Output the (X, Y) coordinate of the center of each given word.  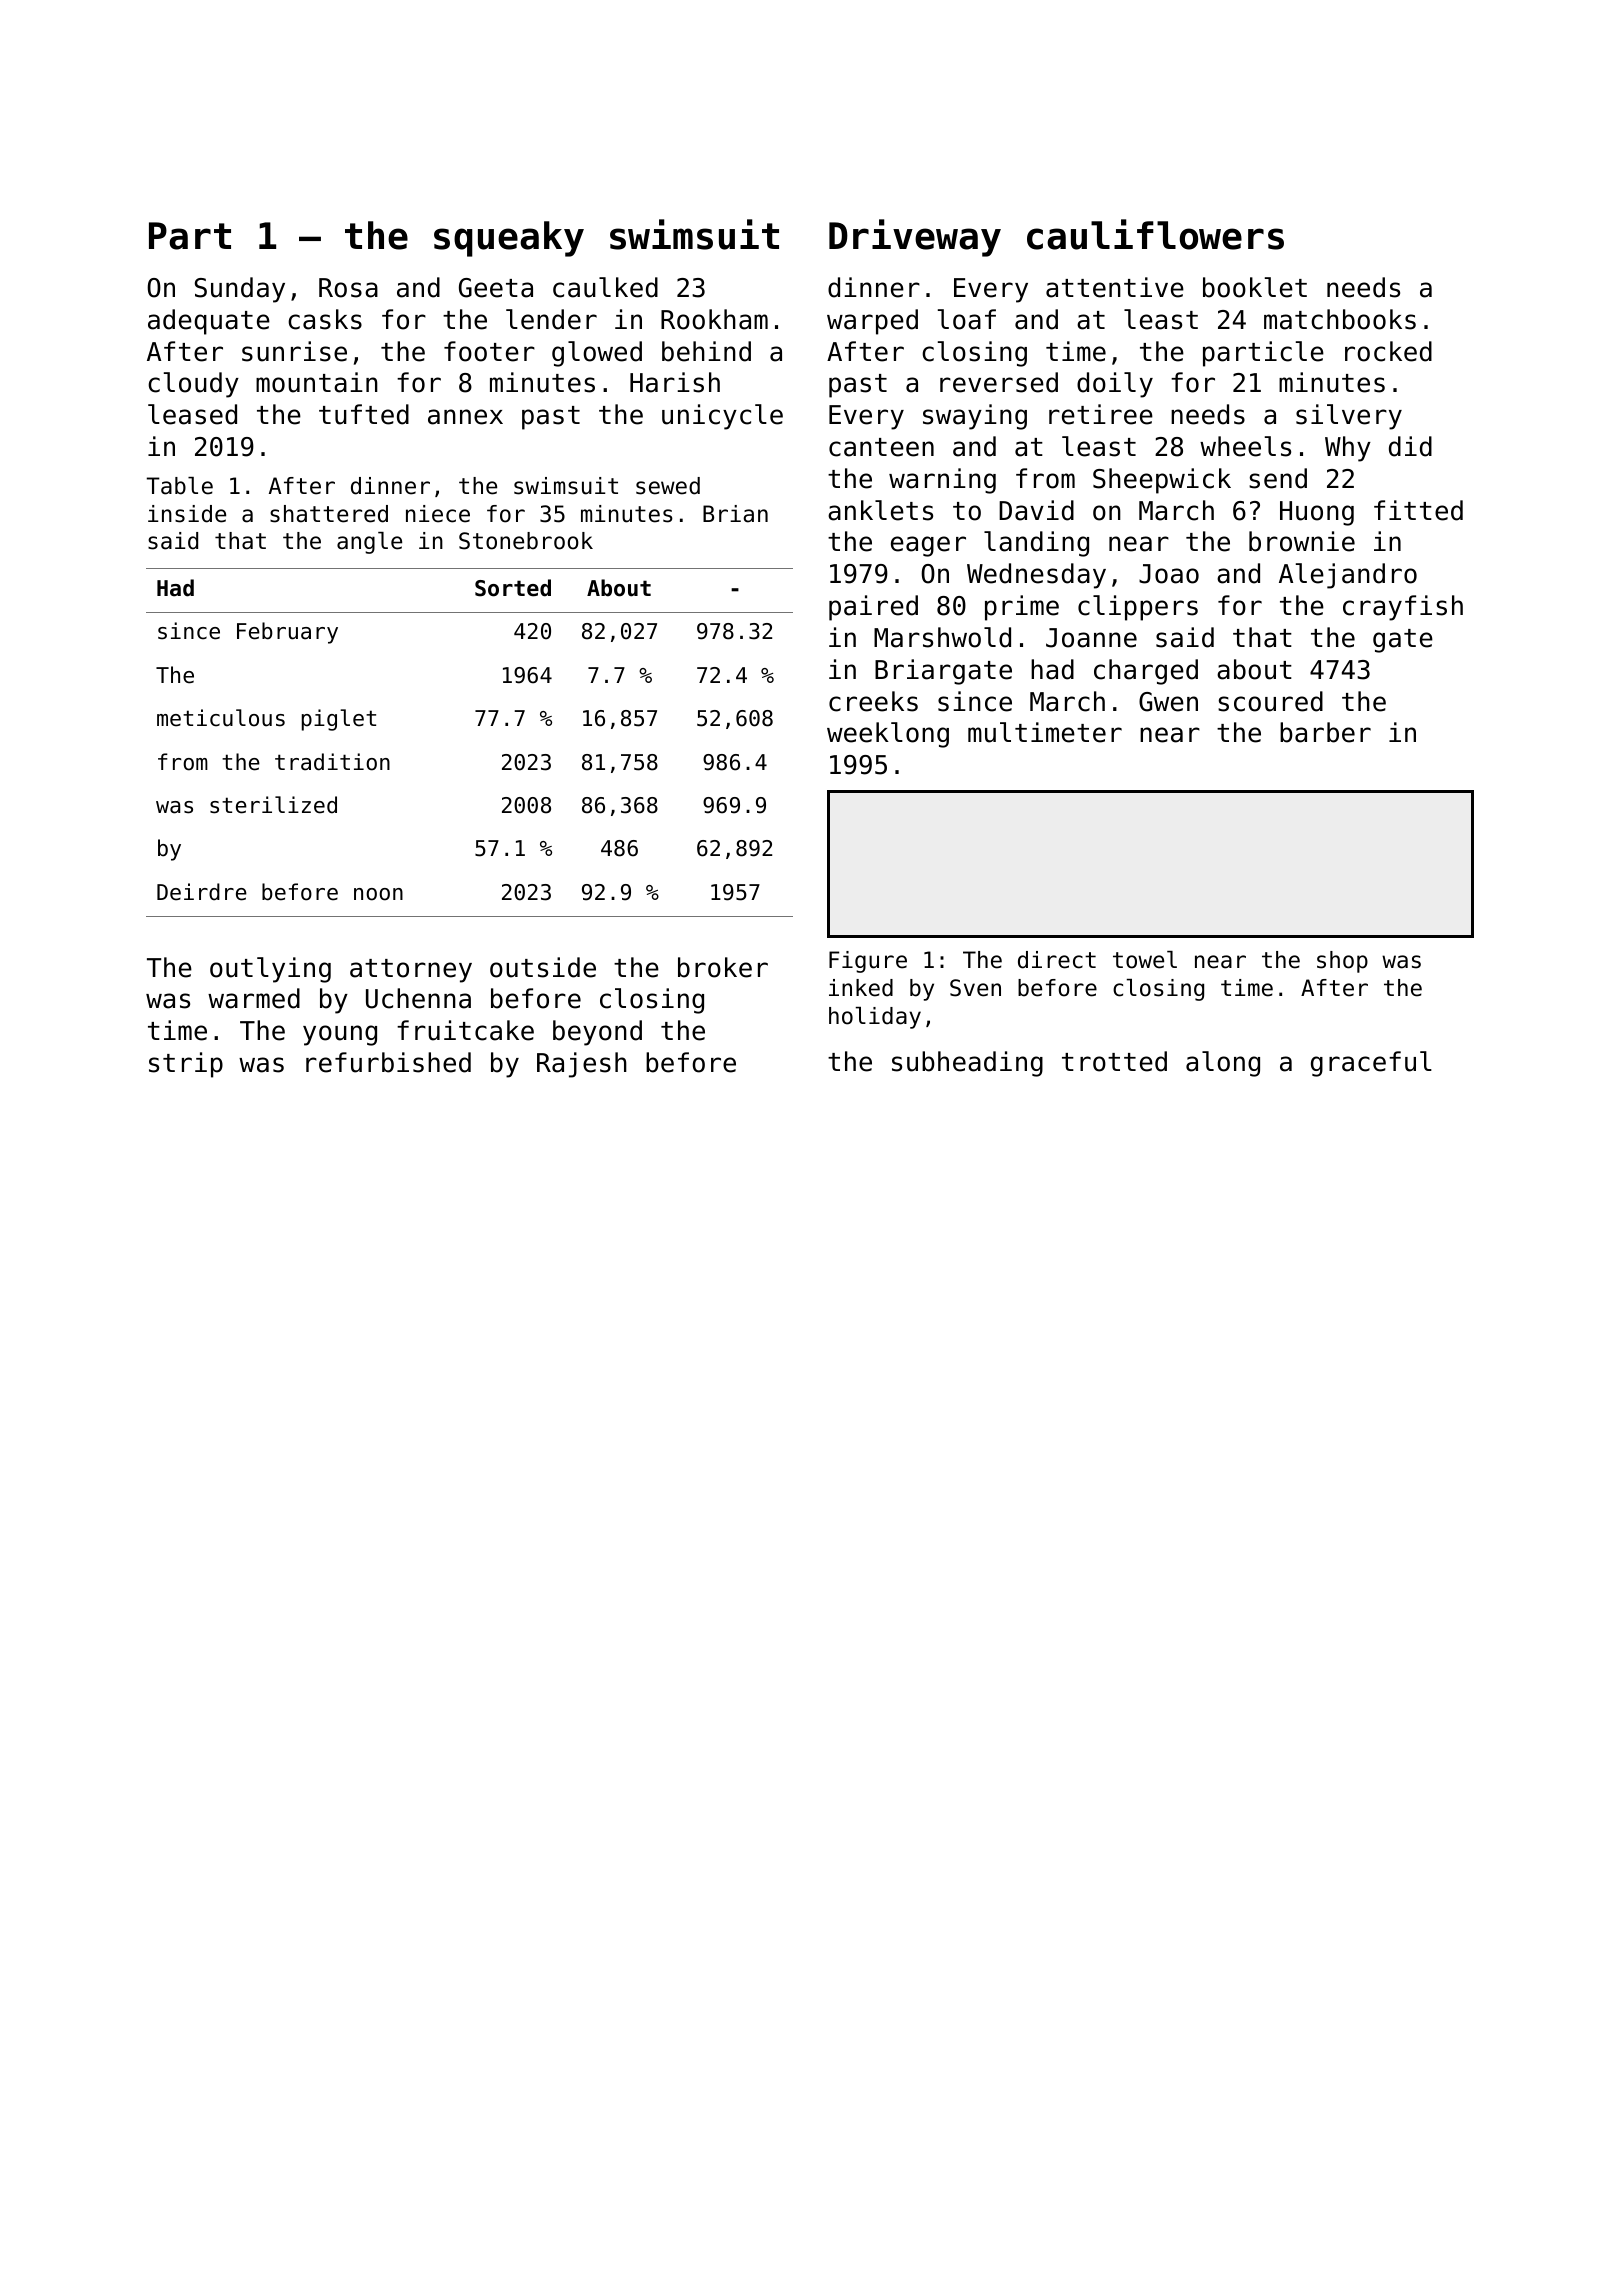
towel (1145, 960)
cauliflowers (1155, 234)
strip (186, 1065)
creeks (873, 701)
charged (1146, 672)
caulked (605, 287)
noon (378, 894)
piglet (339, 720)
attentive (1115, 287)
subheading (967, 1064)
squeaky (509, 239)
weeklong (888, 735)
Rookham (714, 319)
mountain (317, 382)
